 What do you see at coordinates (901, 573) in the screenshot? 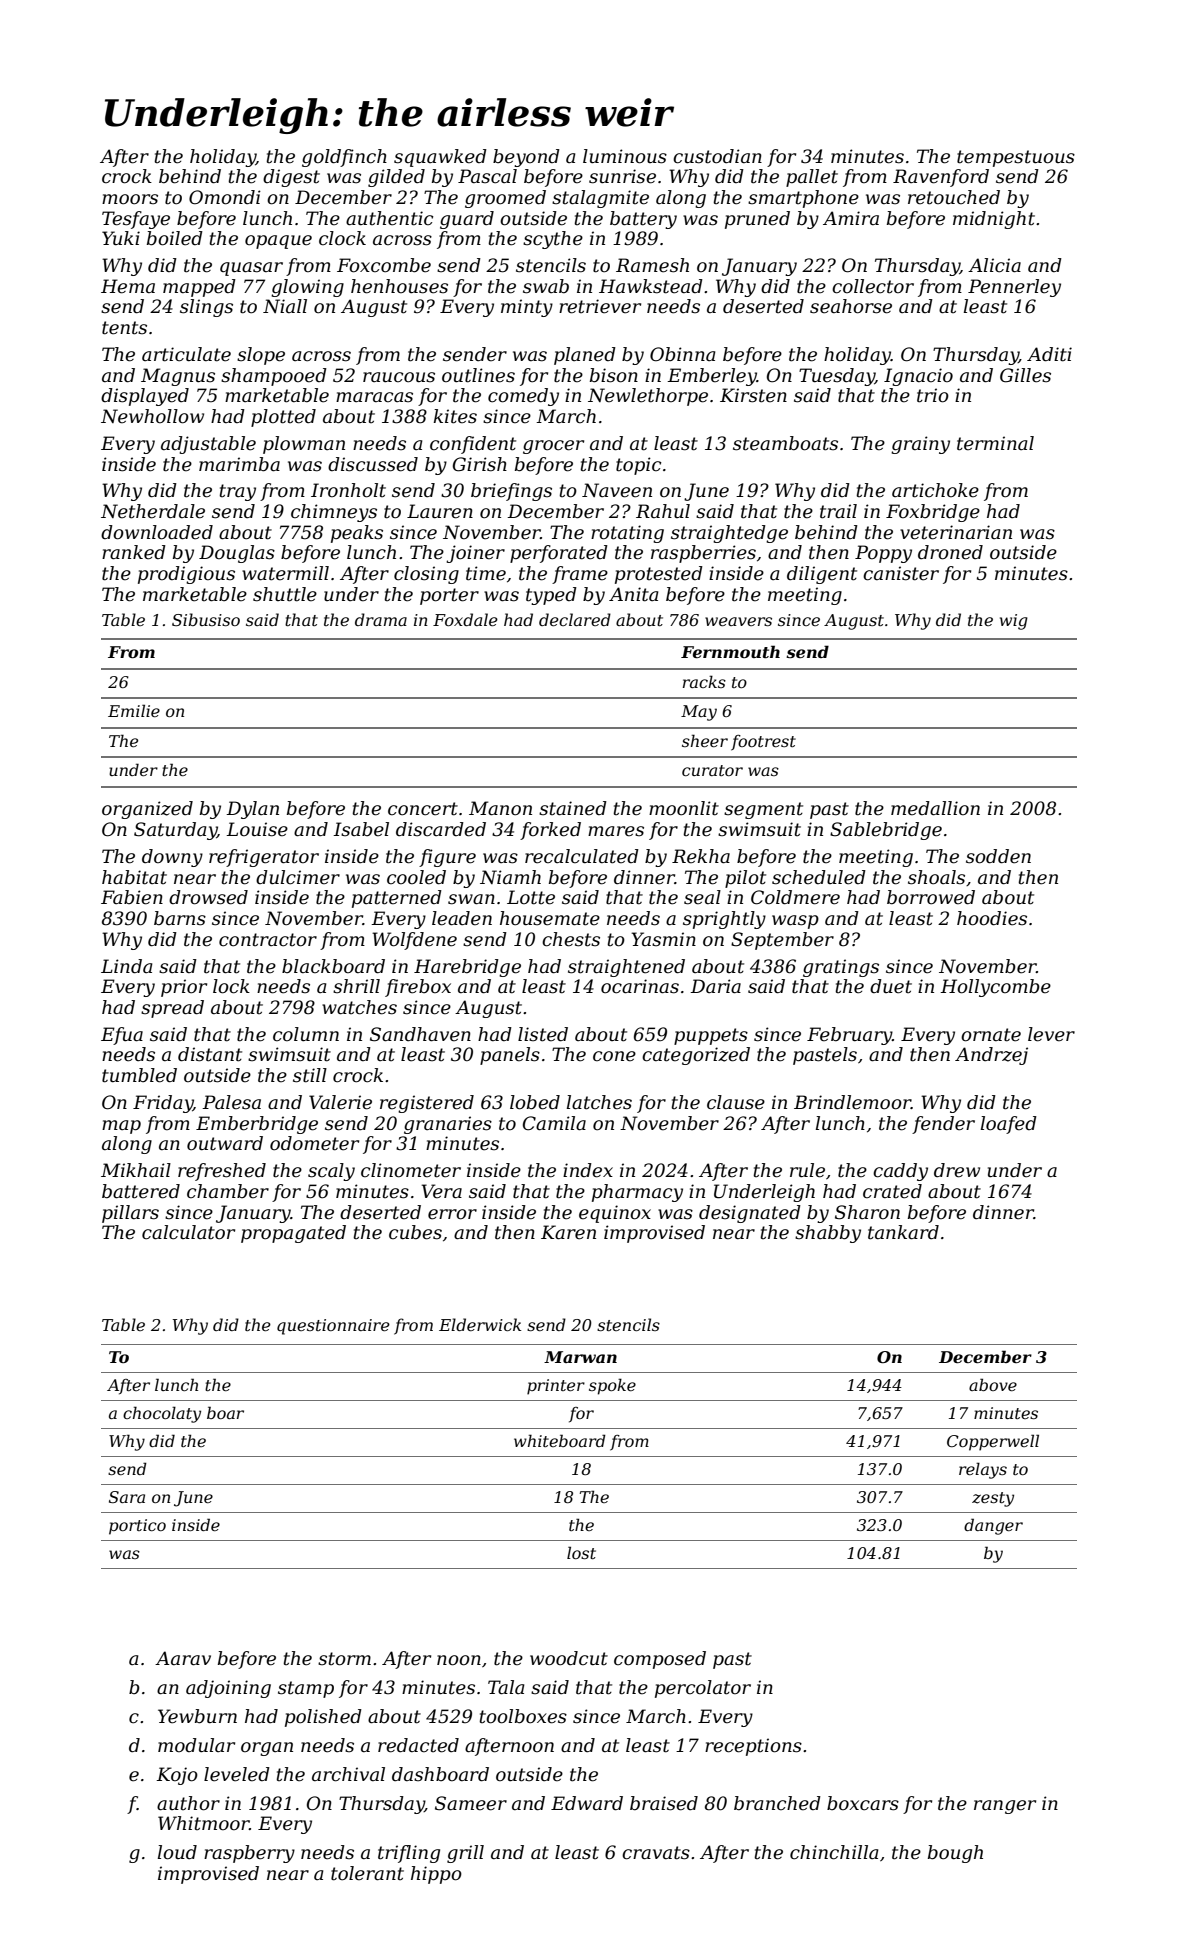
I see `canister` at bounding box center [901, 573].
